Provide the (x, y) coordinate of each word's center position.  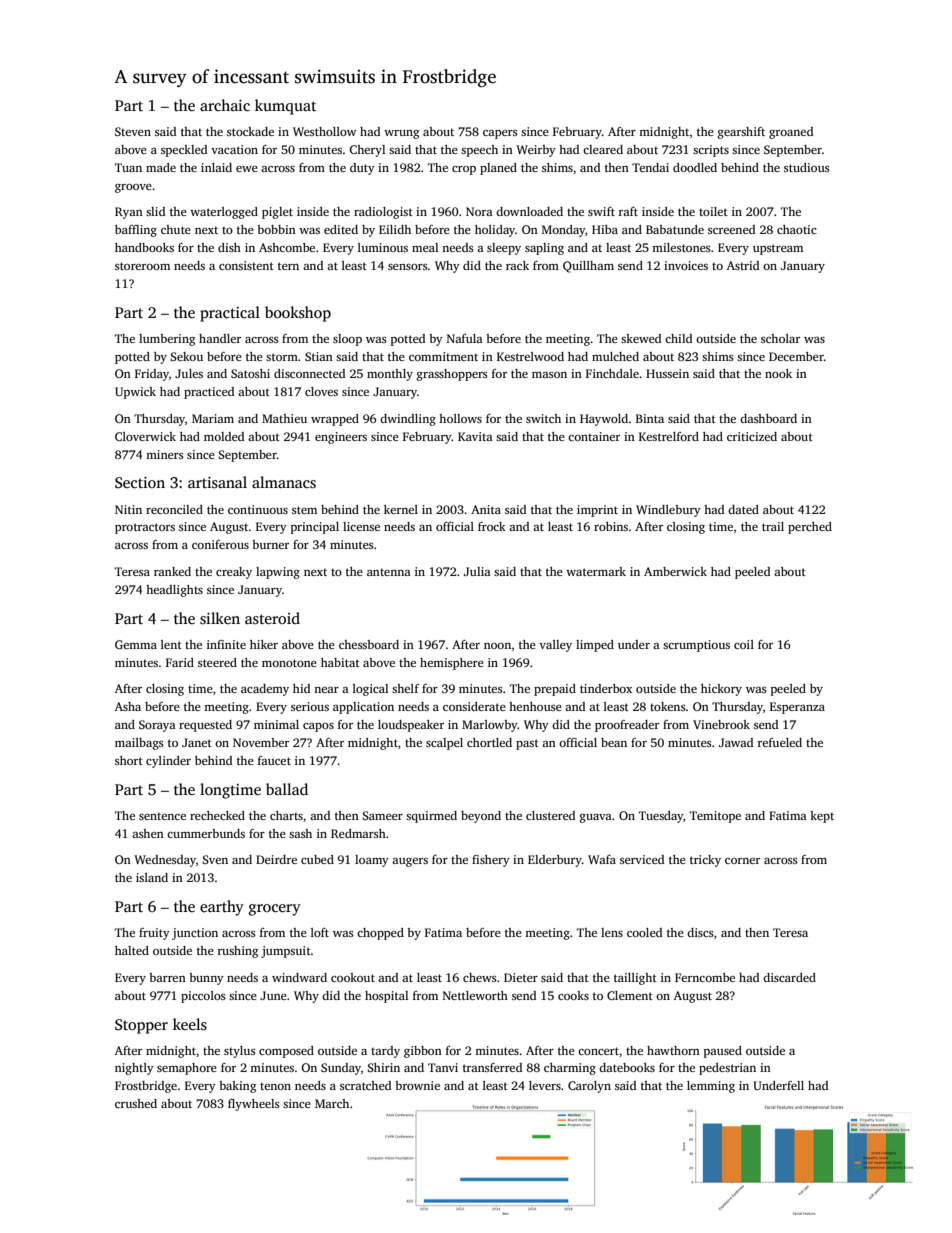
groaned (791, 133)
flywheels (254, 1105)
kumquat (285, 107)
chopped (380, 934)
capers (500, 134)
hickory (721, 690)
